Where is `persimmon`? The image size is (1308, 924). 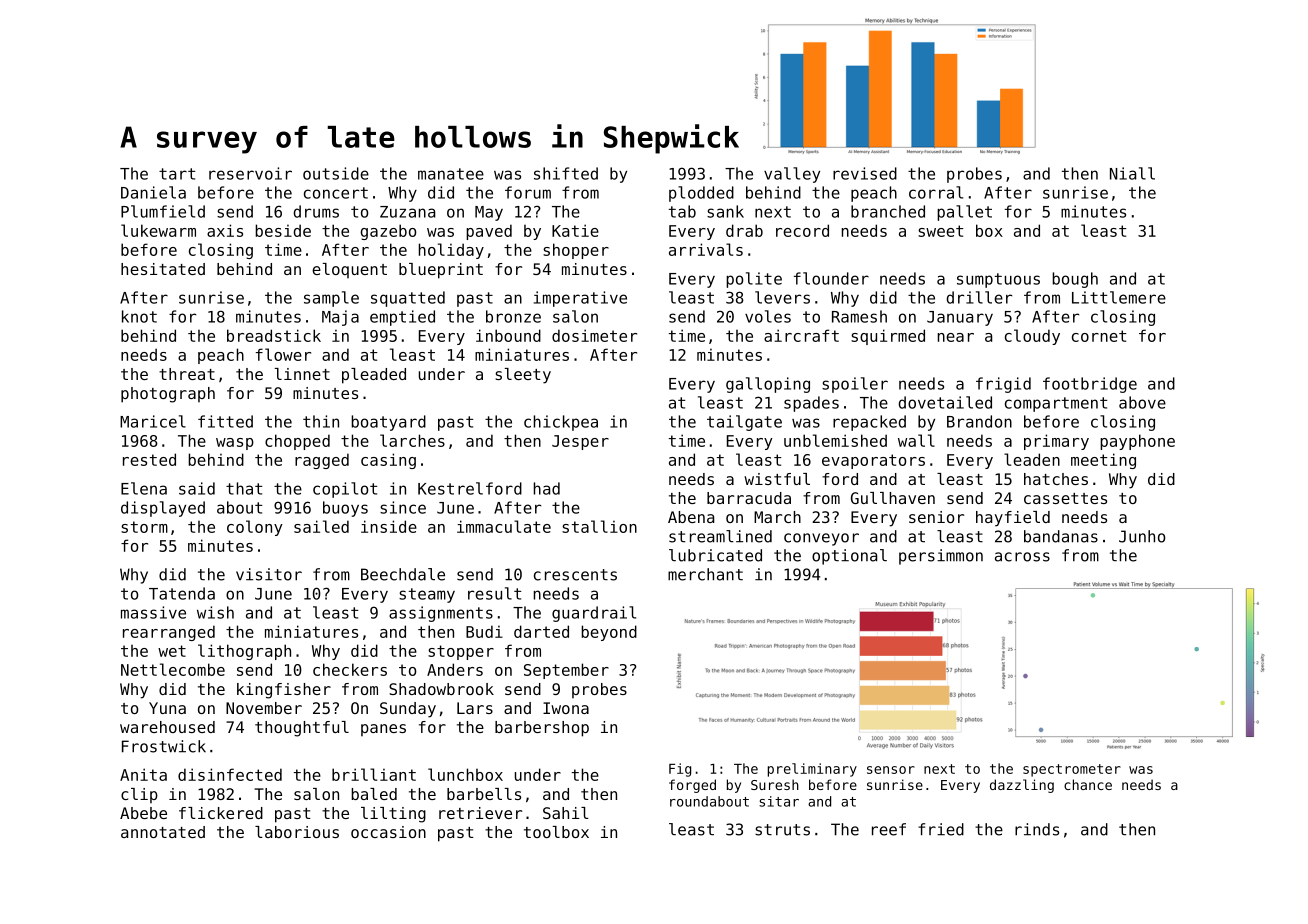 persimmon is located at coordinates (941, 557).
